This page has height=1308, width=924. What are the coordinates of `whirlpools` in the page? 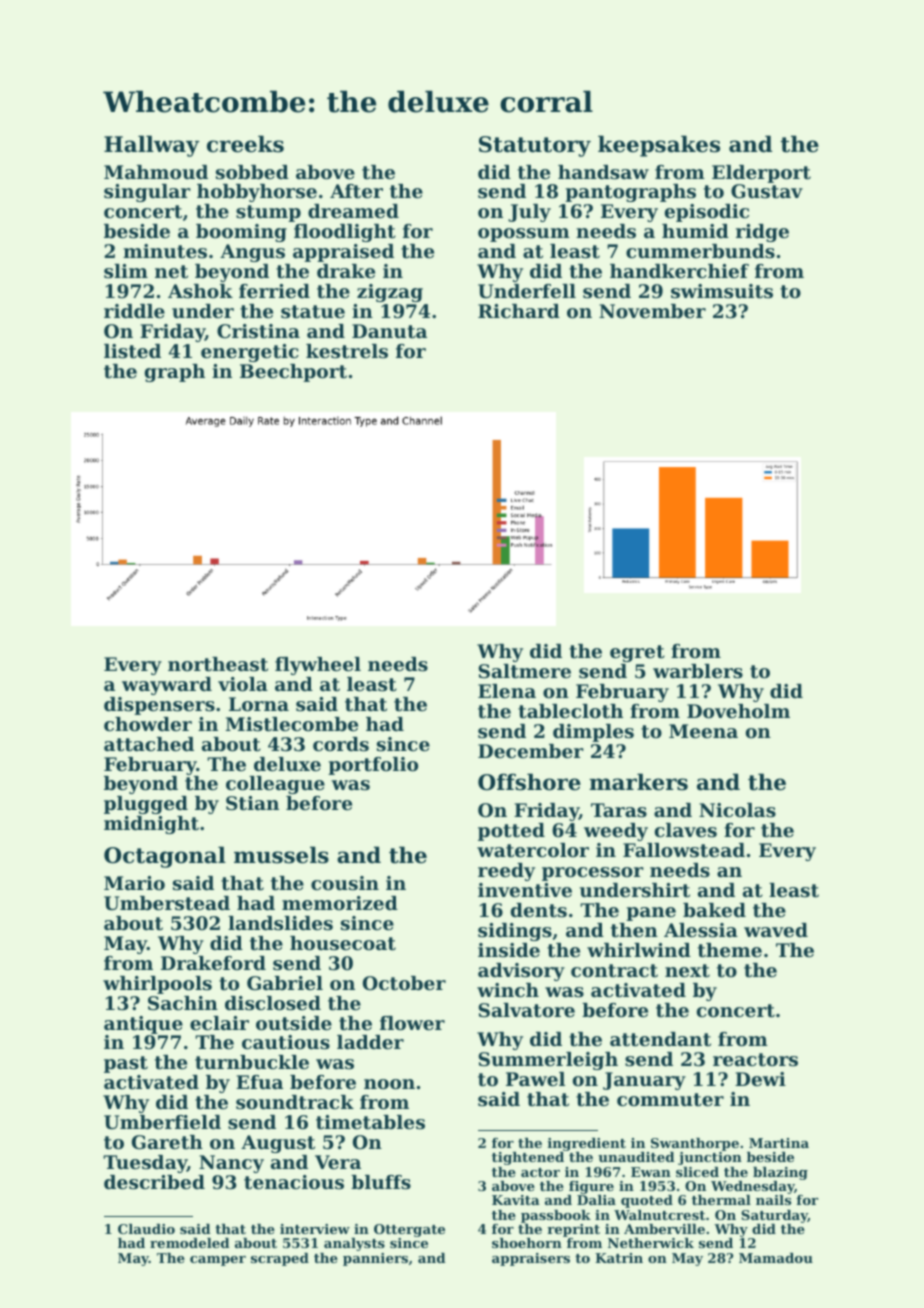 It's located at (157, 985).
